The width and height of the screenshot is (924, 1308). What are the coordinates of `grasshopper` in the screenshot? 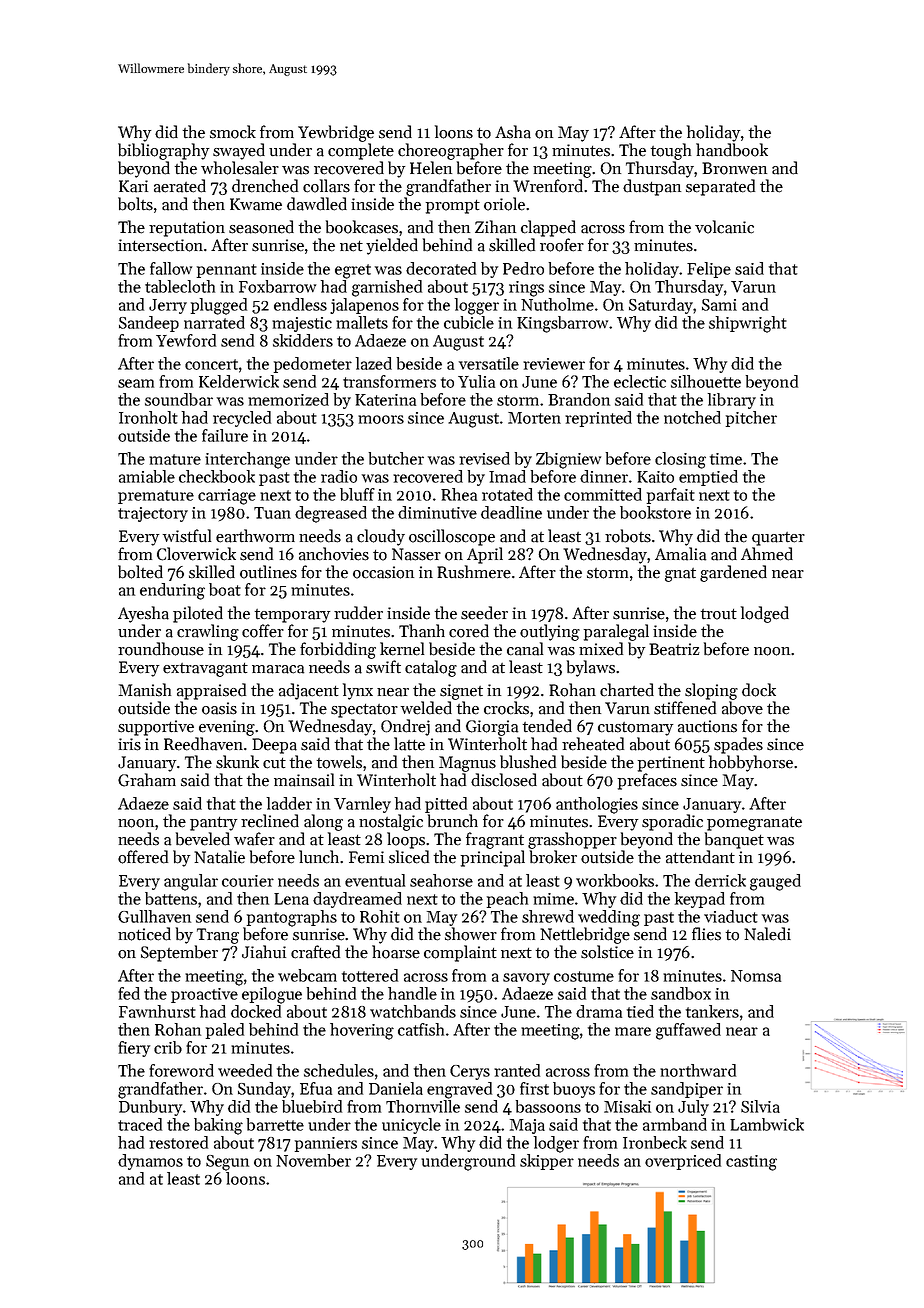 It's located at (572, 840).
